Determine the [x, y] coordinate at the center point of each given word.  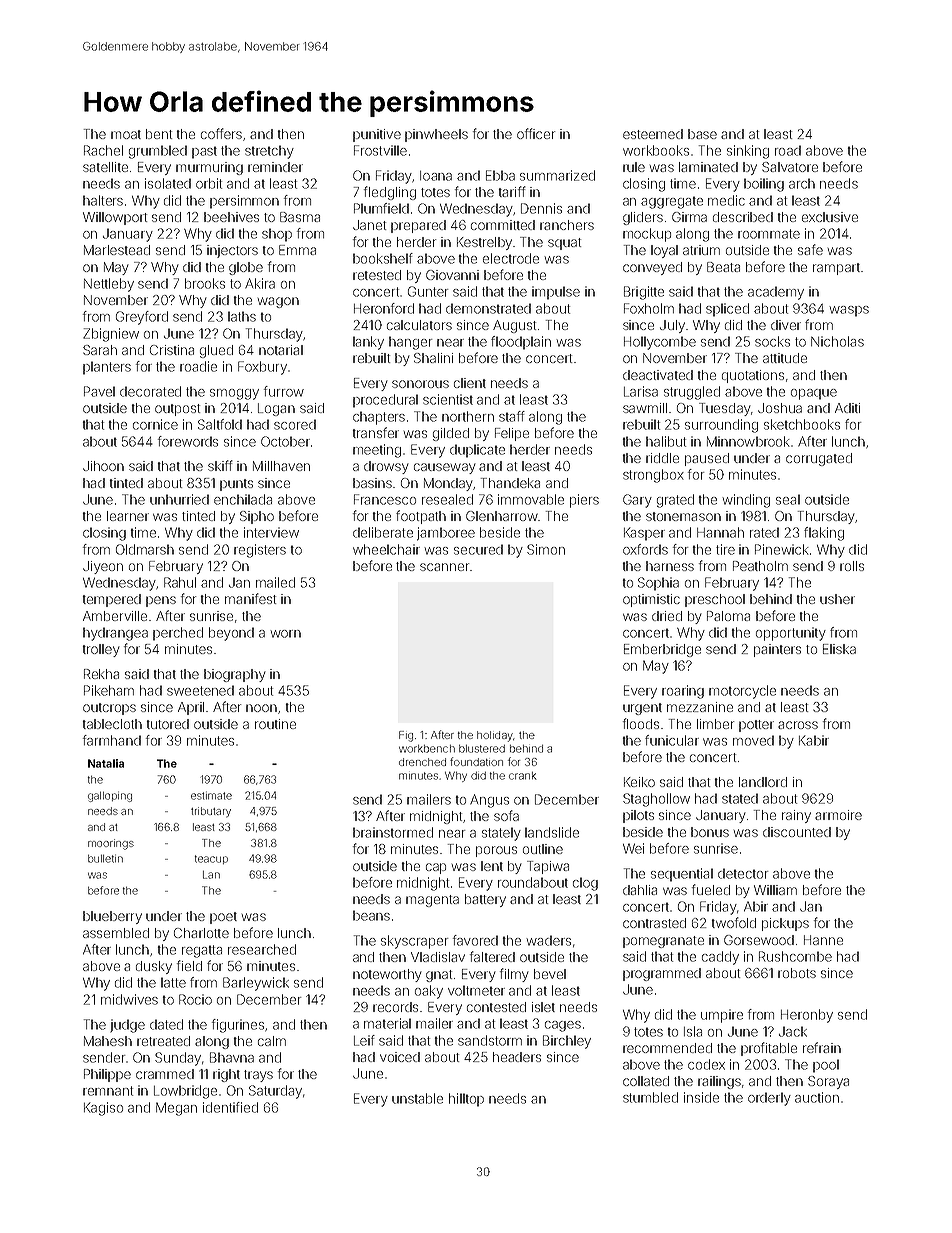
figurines [238, 1026]
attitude [785, 358]
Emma [297, 250]
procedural [385, 401]
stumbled [650, 1097]
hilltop [466, 1100]
